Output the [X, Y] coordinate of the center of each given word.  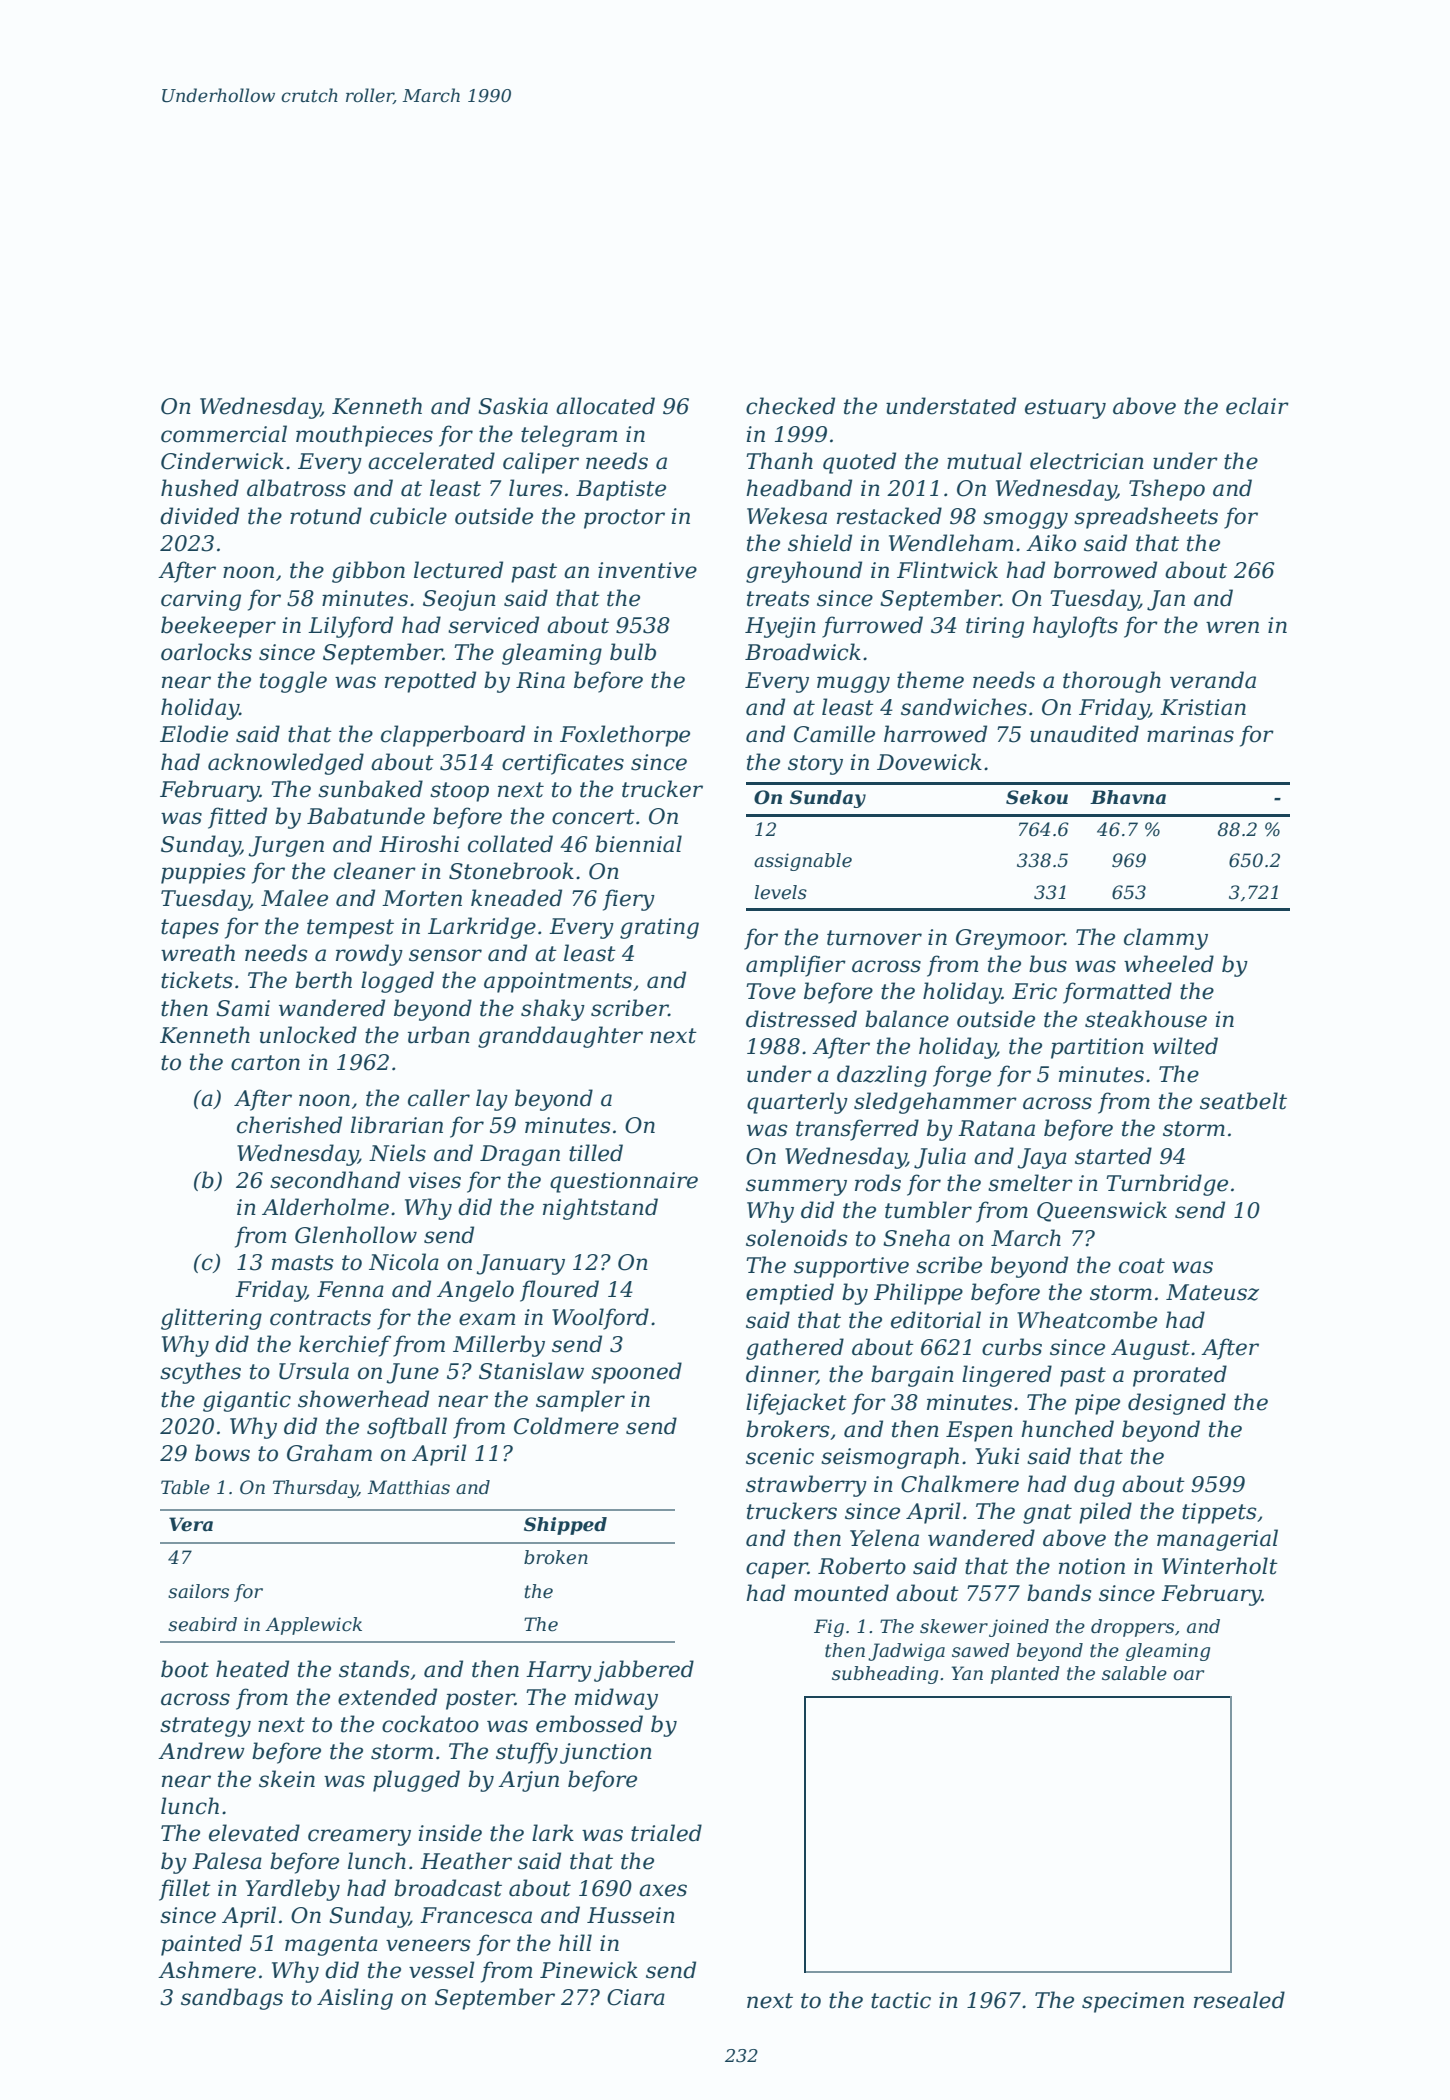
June [412, 1373]
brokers [787, 1429]
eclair [1257, 406]
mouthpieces [364, 436]
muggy [853, 684]
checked [790, 406]
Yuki [997, 1456]
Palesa [227, 1861]
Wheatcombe [1087, 1320]
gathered [795, 1349]
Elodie [194, 734]
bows [222, 1453]
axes [663, 1890]
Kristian [1203, 707]
